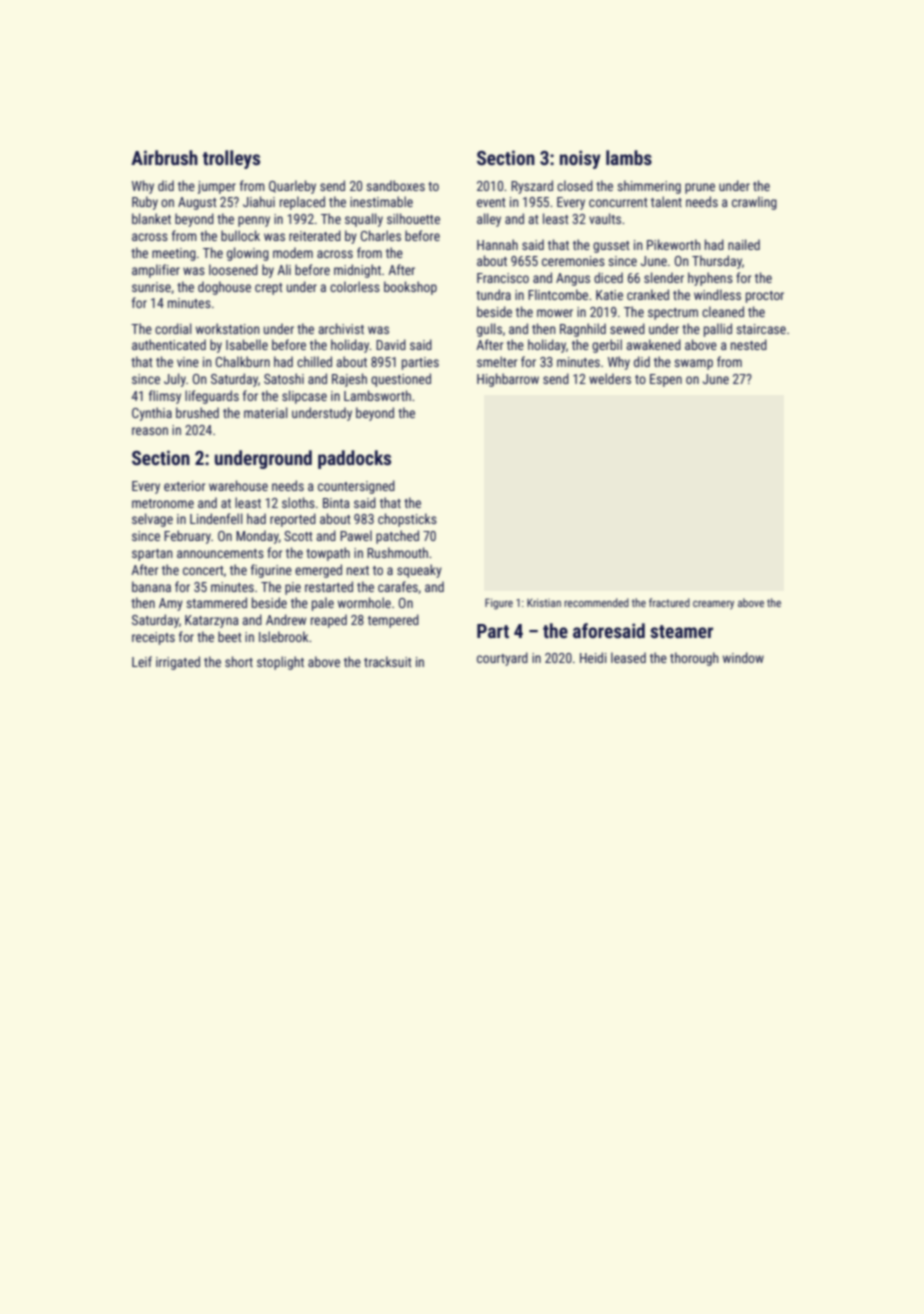 The height and width of the document is (1314, 924). Describe the element at coordinates (401, 380) in the document. I see `questioned` at that location.
